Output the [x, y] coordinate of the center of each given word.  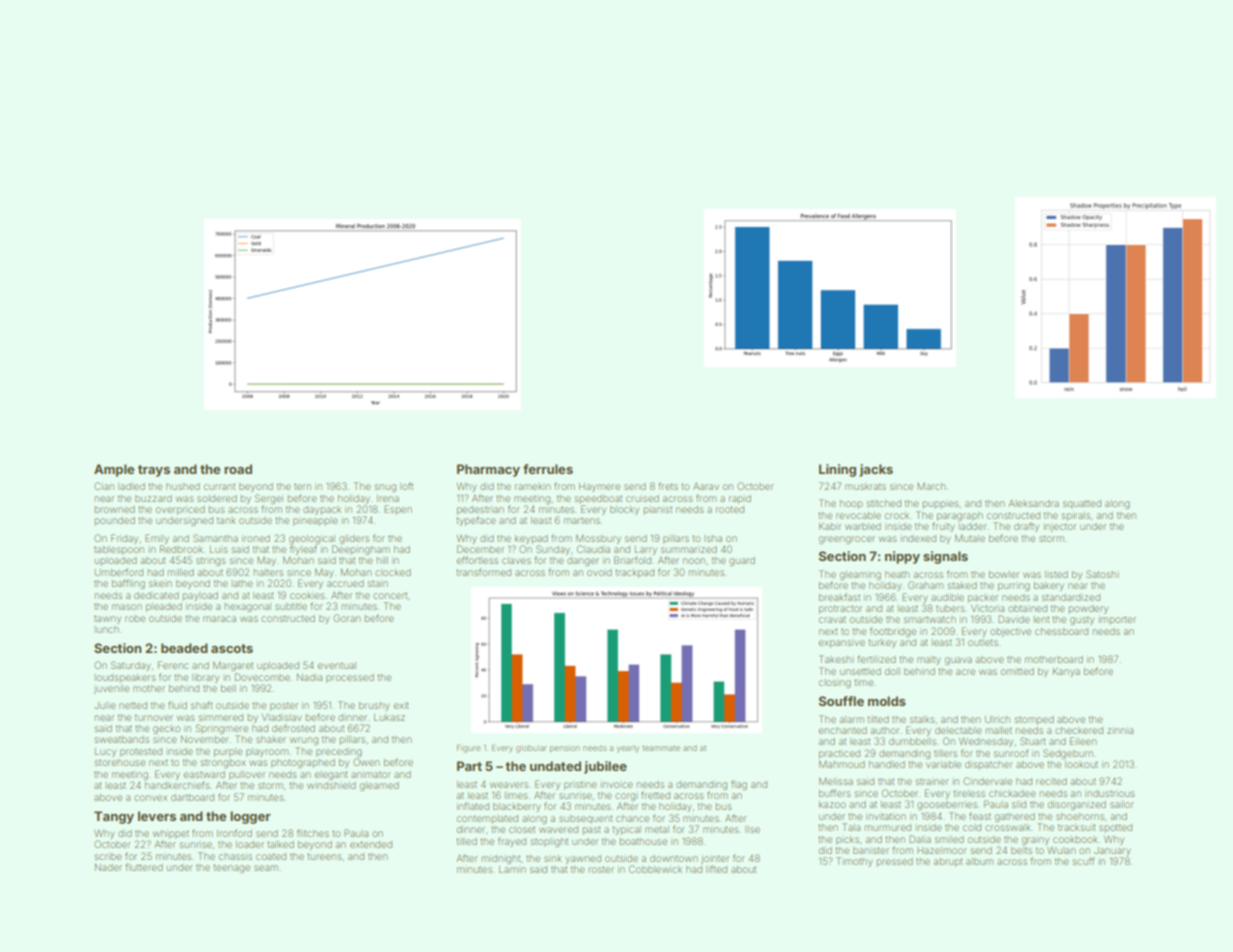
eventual [337, 665]
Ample [114, 470]
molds [887, 701]
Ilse [752, 829]
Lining [837, 470]
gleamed [379, 786]
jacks [876, 470]
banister [871, 850]
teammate [661, 748]
